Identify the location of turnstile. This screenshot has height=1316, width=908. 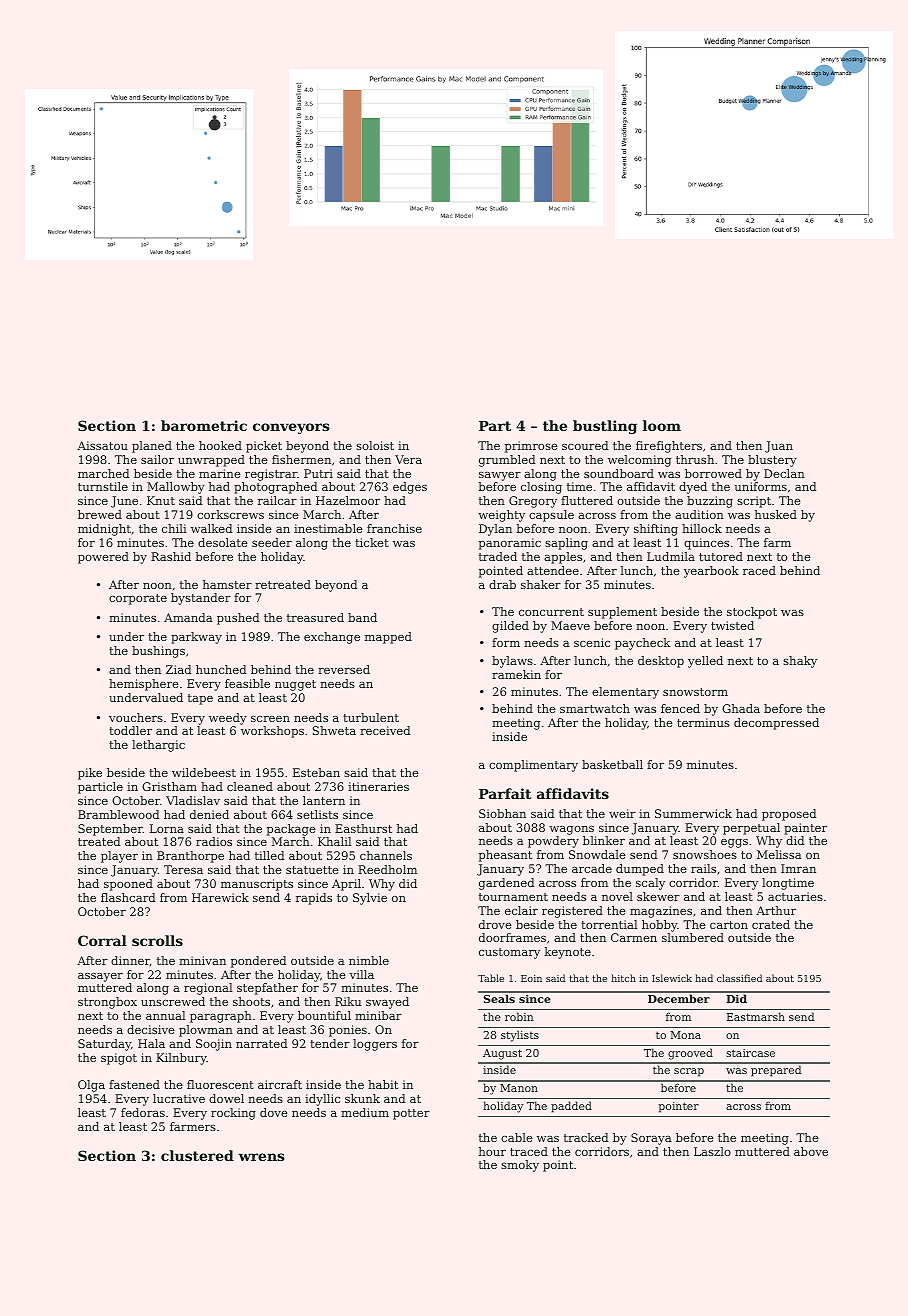
(103, 486).
